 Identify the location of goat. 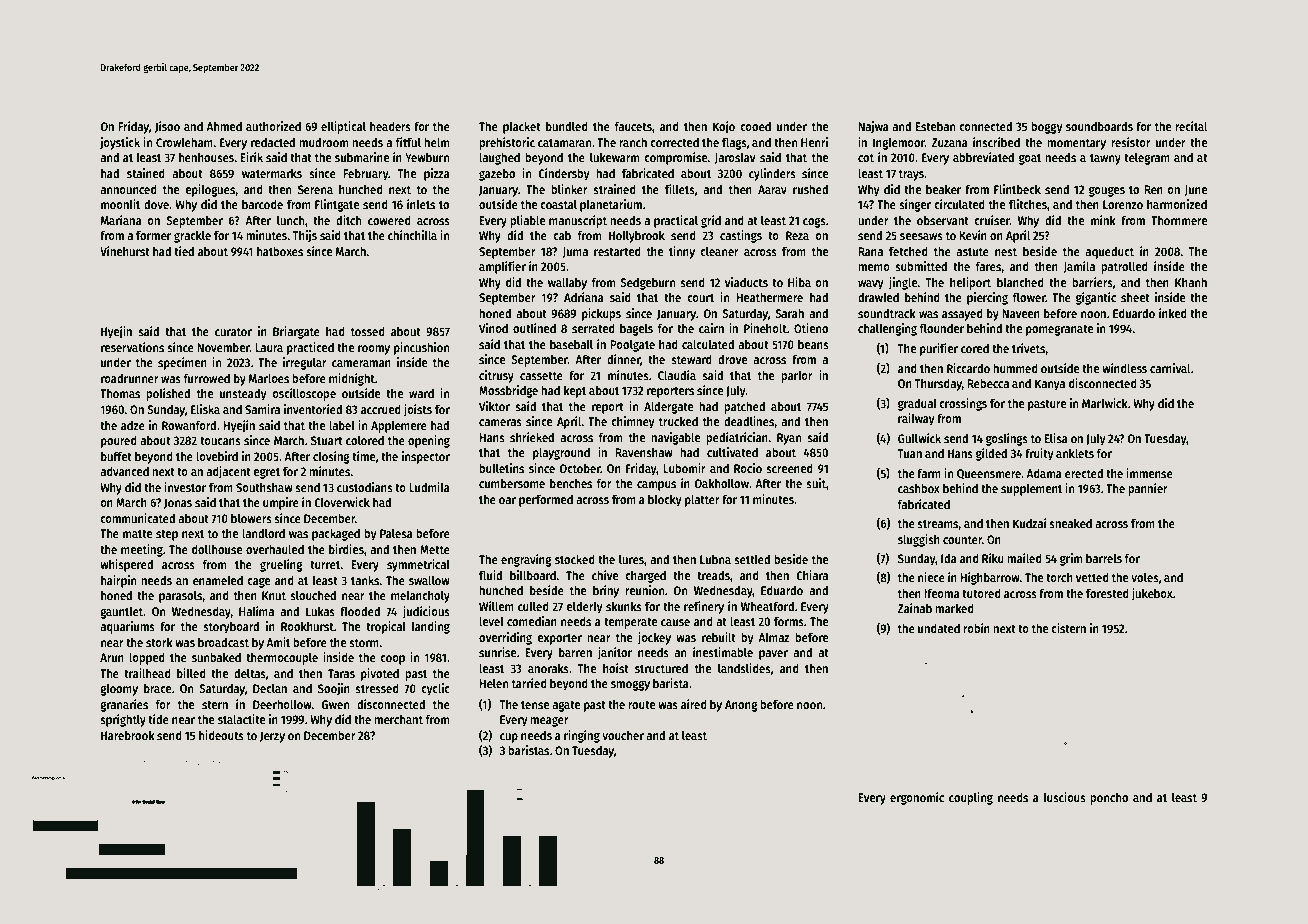
(1030, 159).
